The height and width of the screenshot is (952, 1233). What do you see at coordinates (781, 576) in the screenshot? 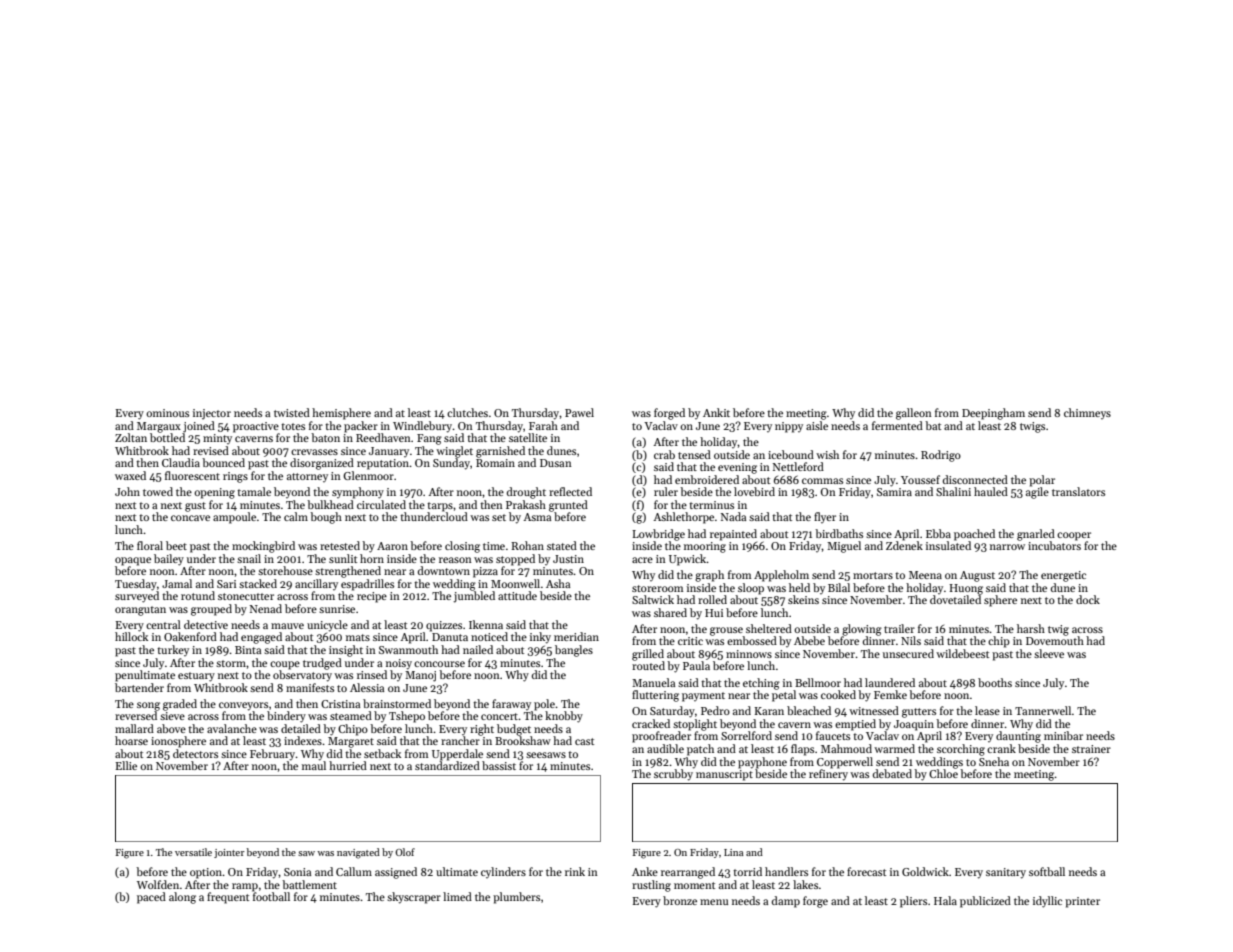
I see `Appleholm` at bounding box center [781, 576].
